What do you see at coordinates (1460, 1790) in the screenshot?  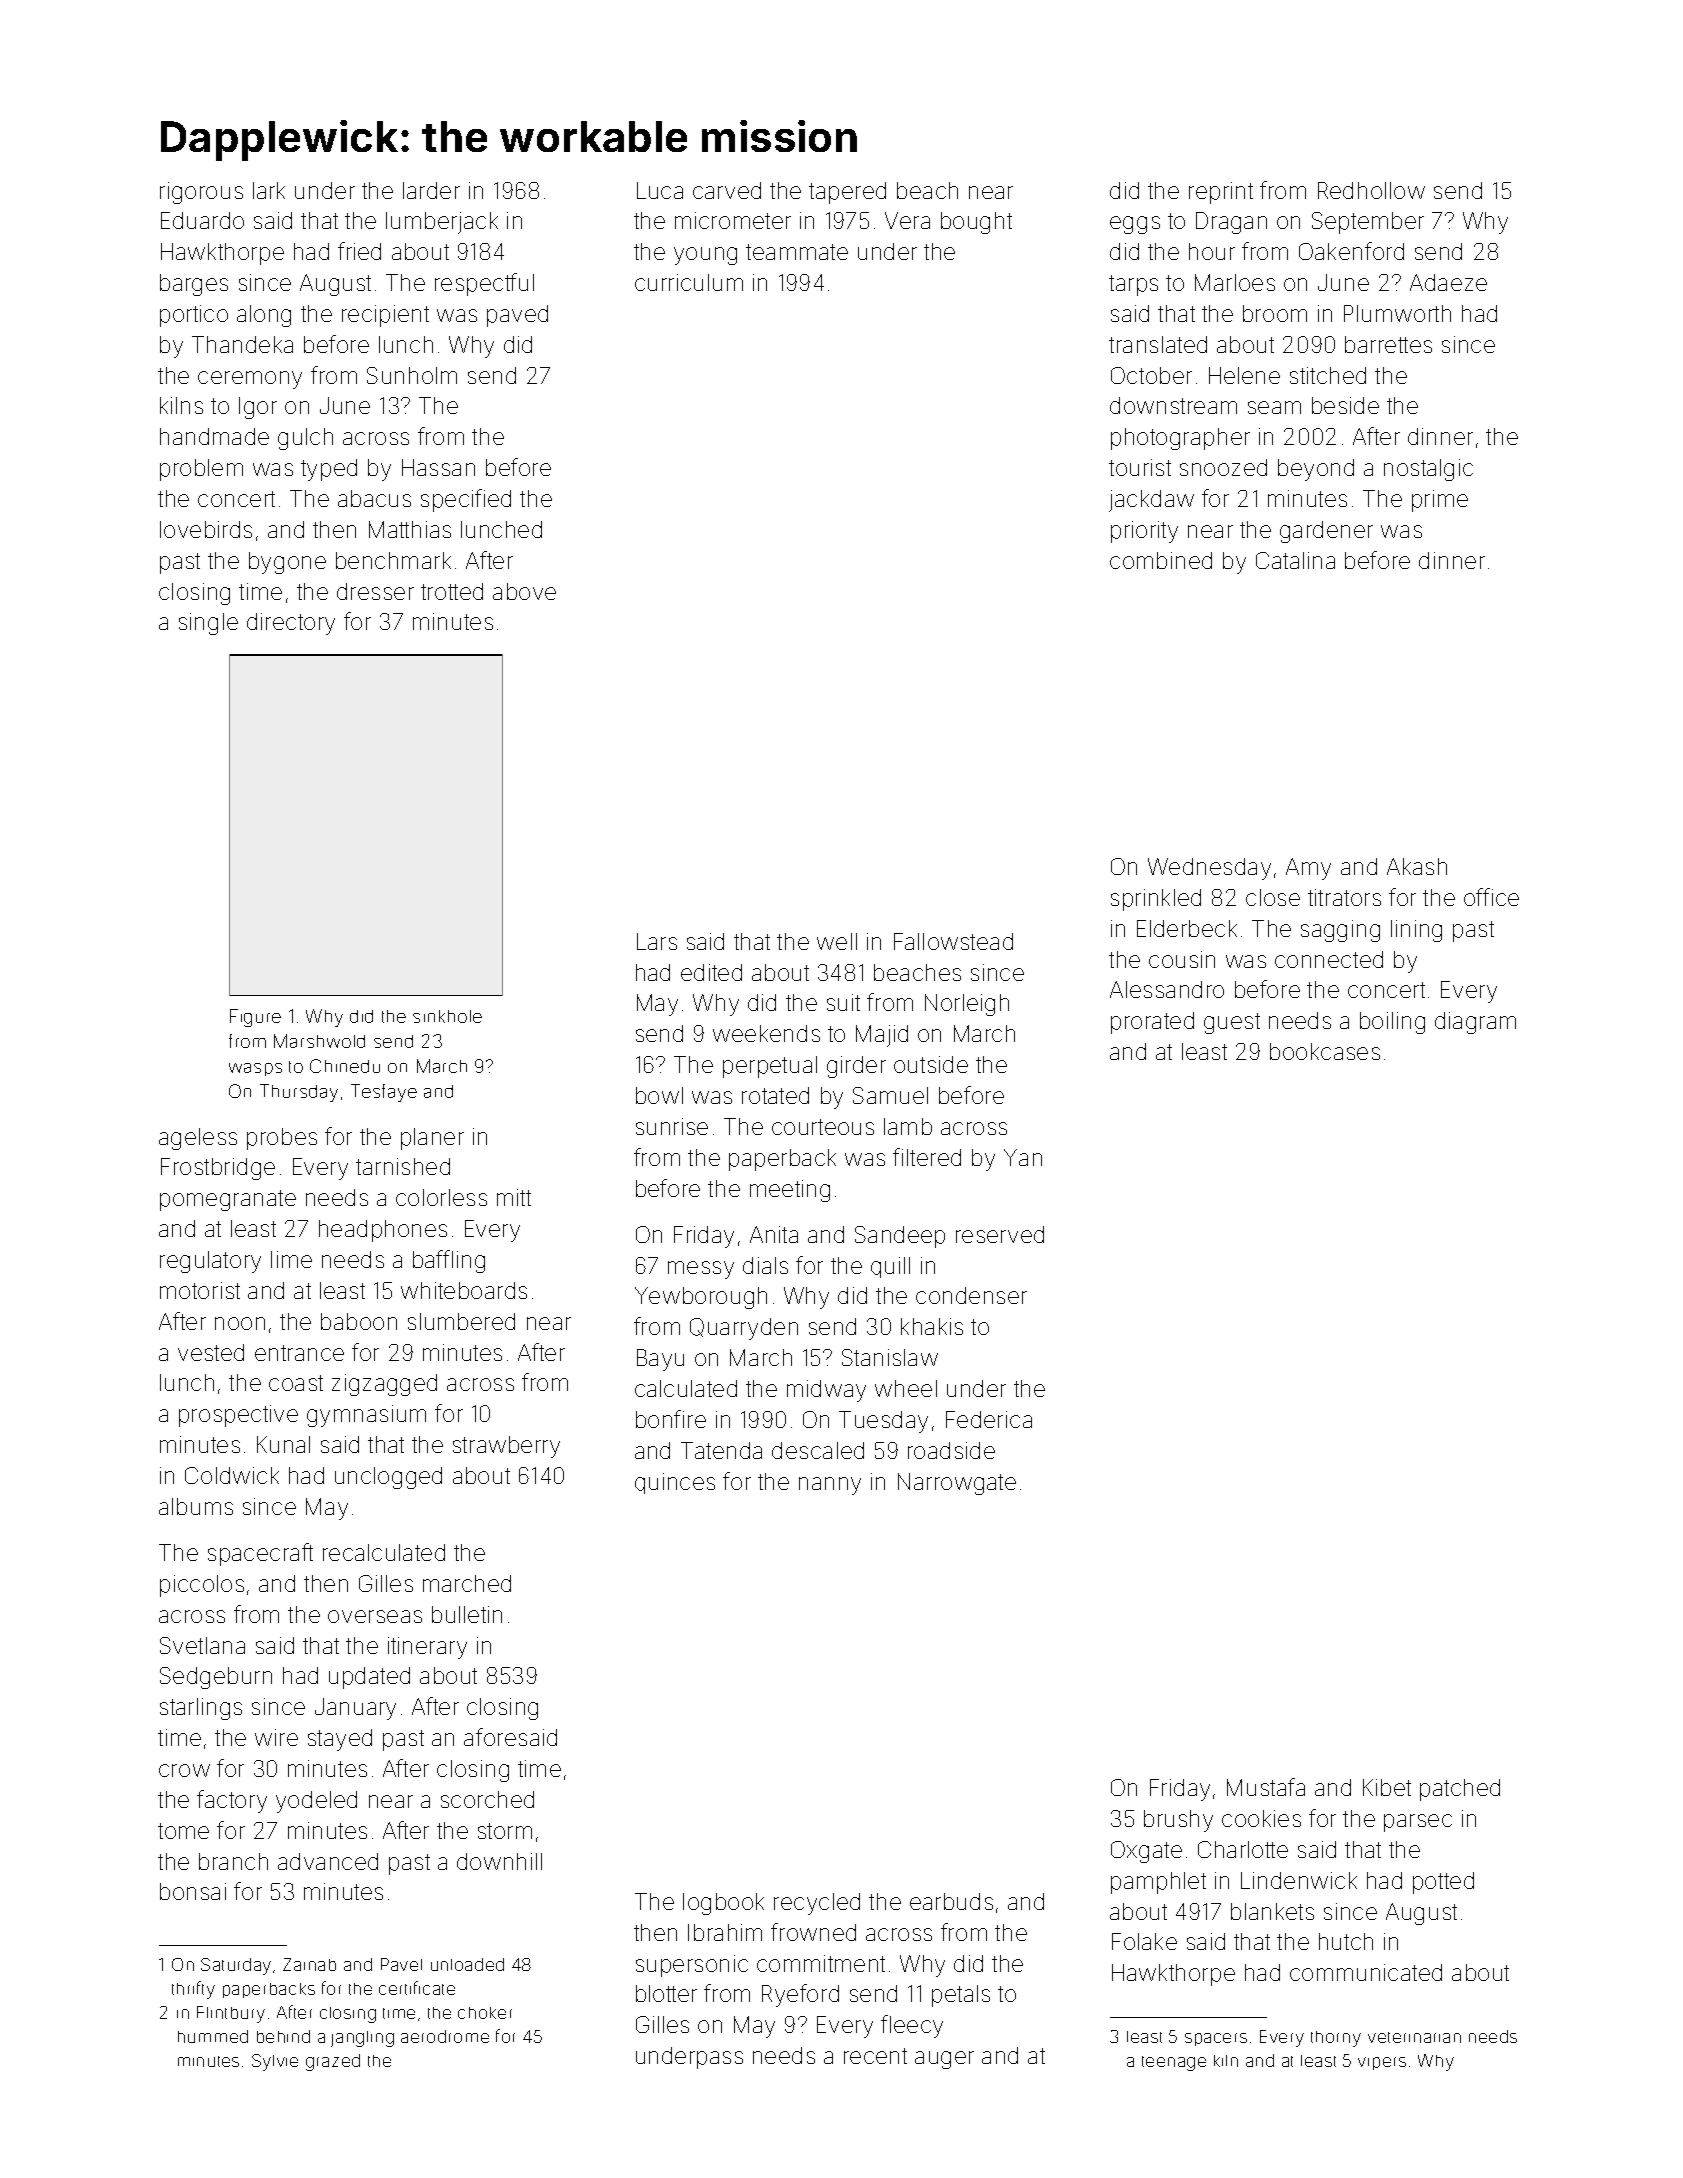 I see `patched` at bounding box center [1460, 1790].
